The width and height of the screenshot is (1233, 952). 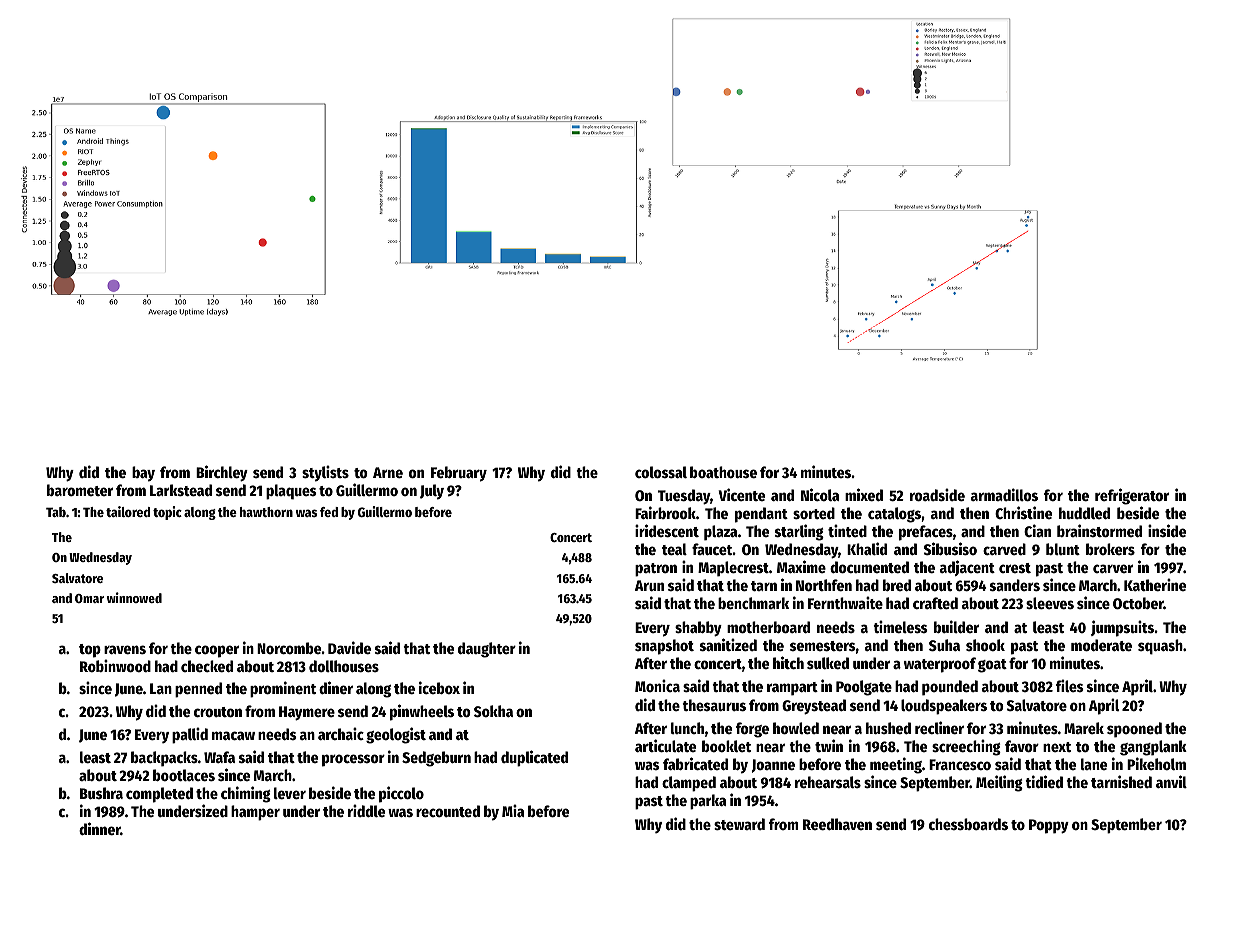 I want to click on carver, so click(x=1113, y=568).
